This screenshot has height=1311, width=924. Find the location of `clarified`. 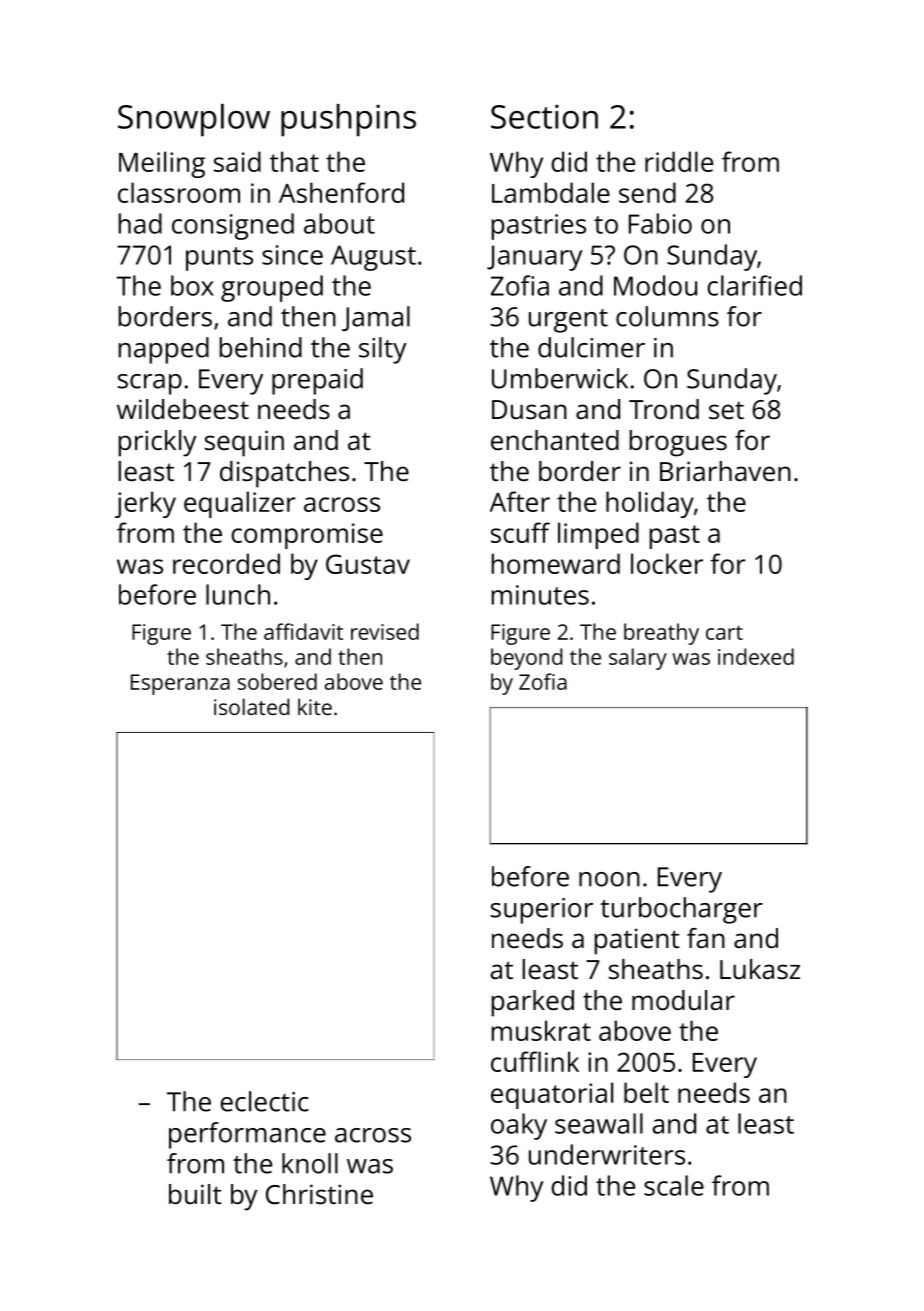

clarified is located at coordinates (754, 285).
